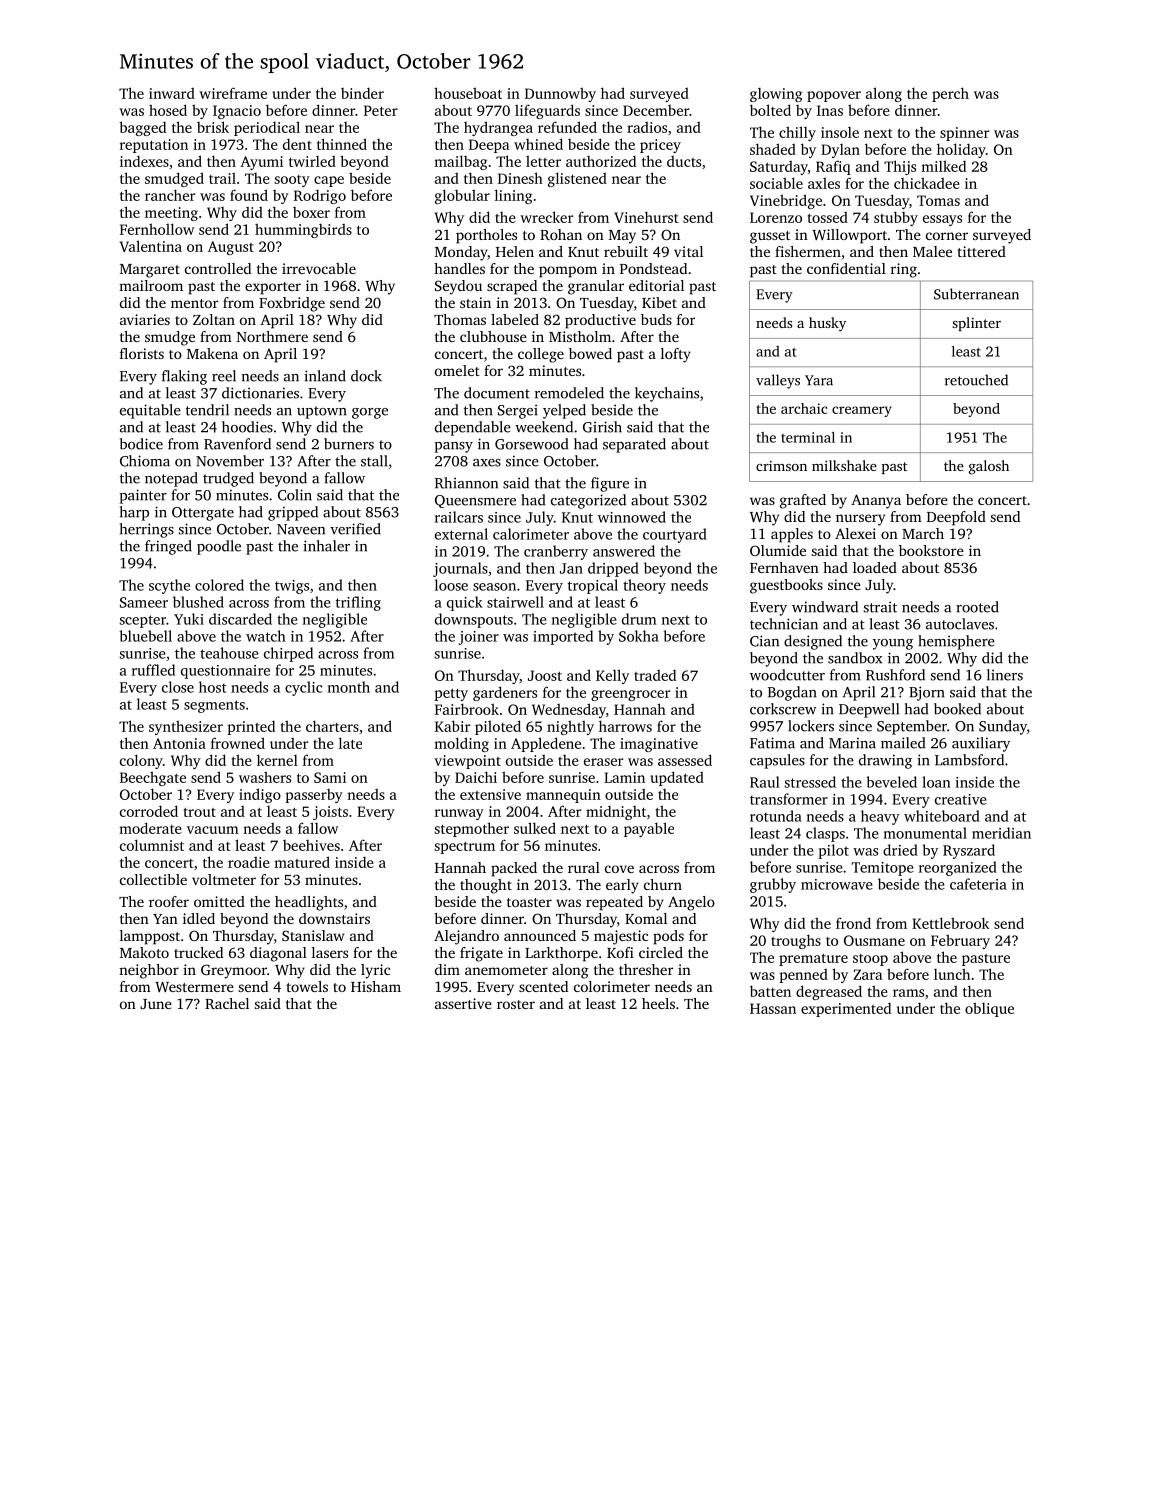 This screenshot has width=1152, height=1491. Describe the element at coordinates (545, 675) in the screenshot. I see `Joost` at that location.
